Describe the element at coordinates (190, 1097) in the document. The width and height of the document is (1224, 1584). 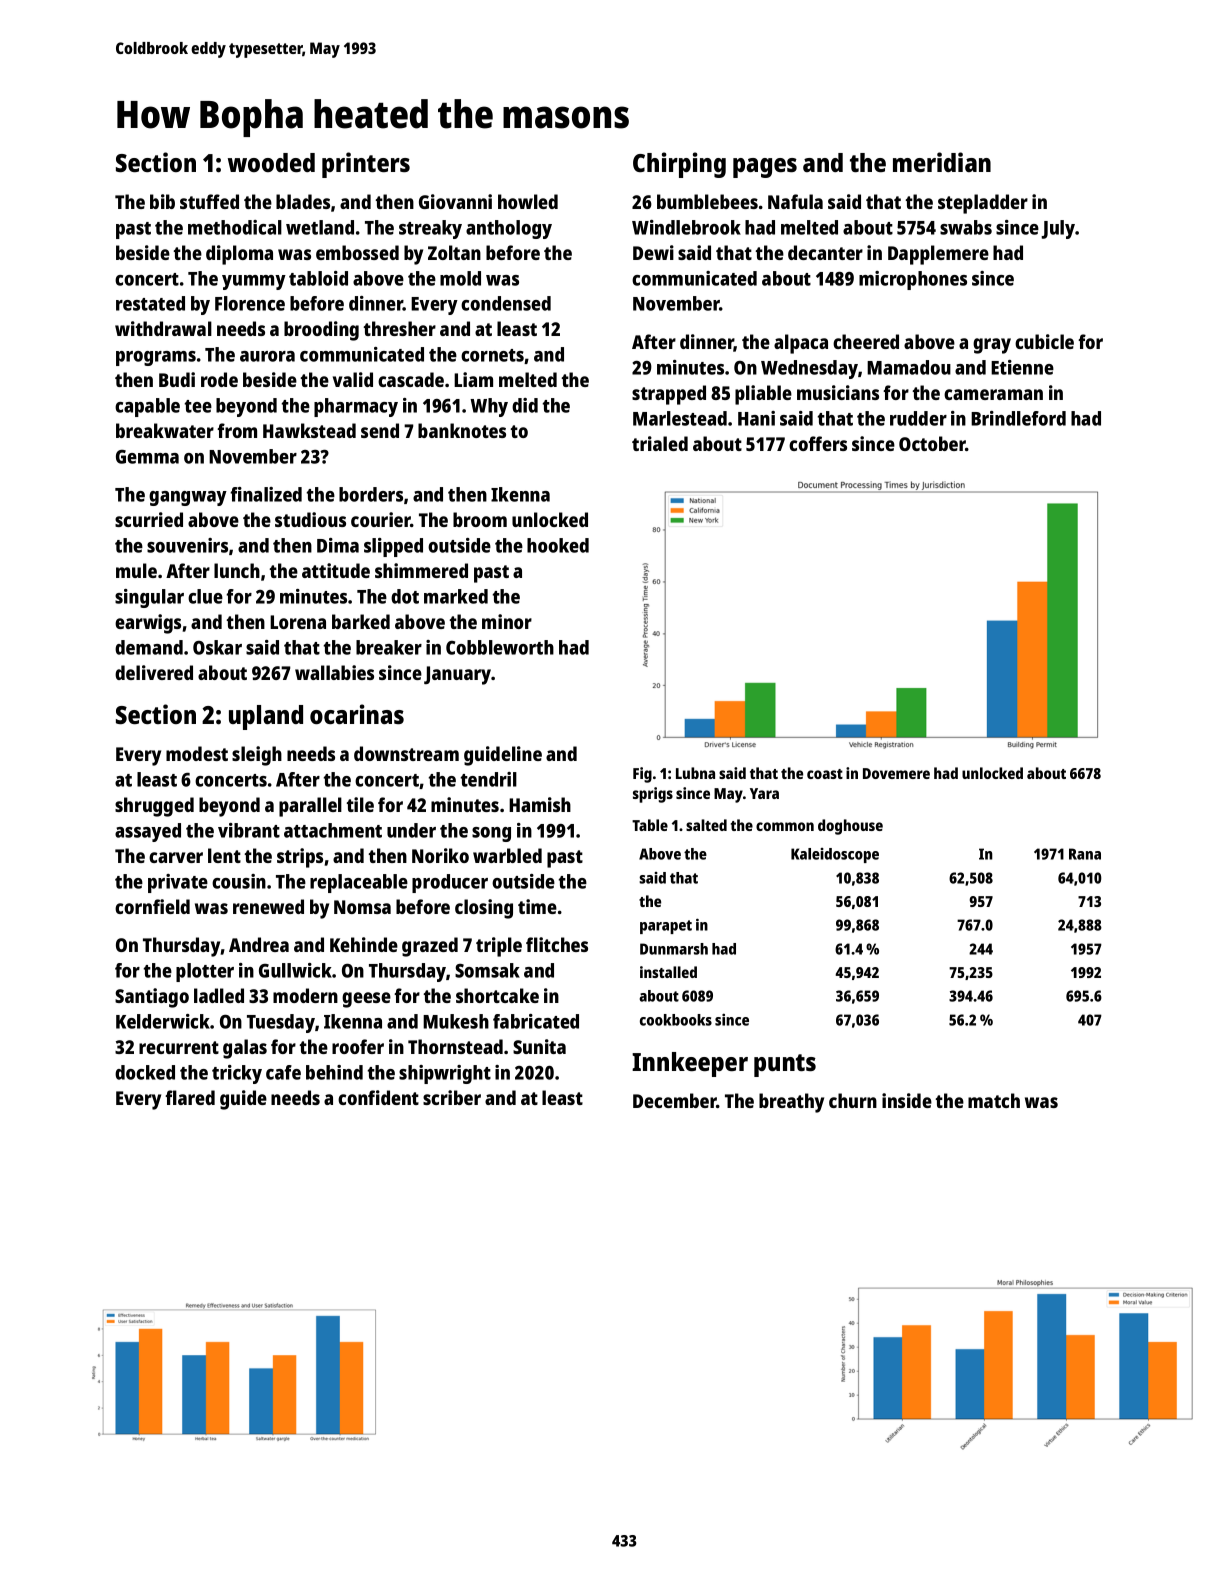
I see `flared` at that location.
